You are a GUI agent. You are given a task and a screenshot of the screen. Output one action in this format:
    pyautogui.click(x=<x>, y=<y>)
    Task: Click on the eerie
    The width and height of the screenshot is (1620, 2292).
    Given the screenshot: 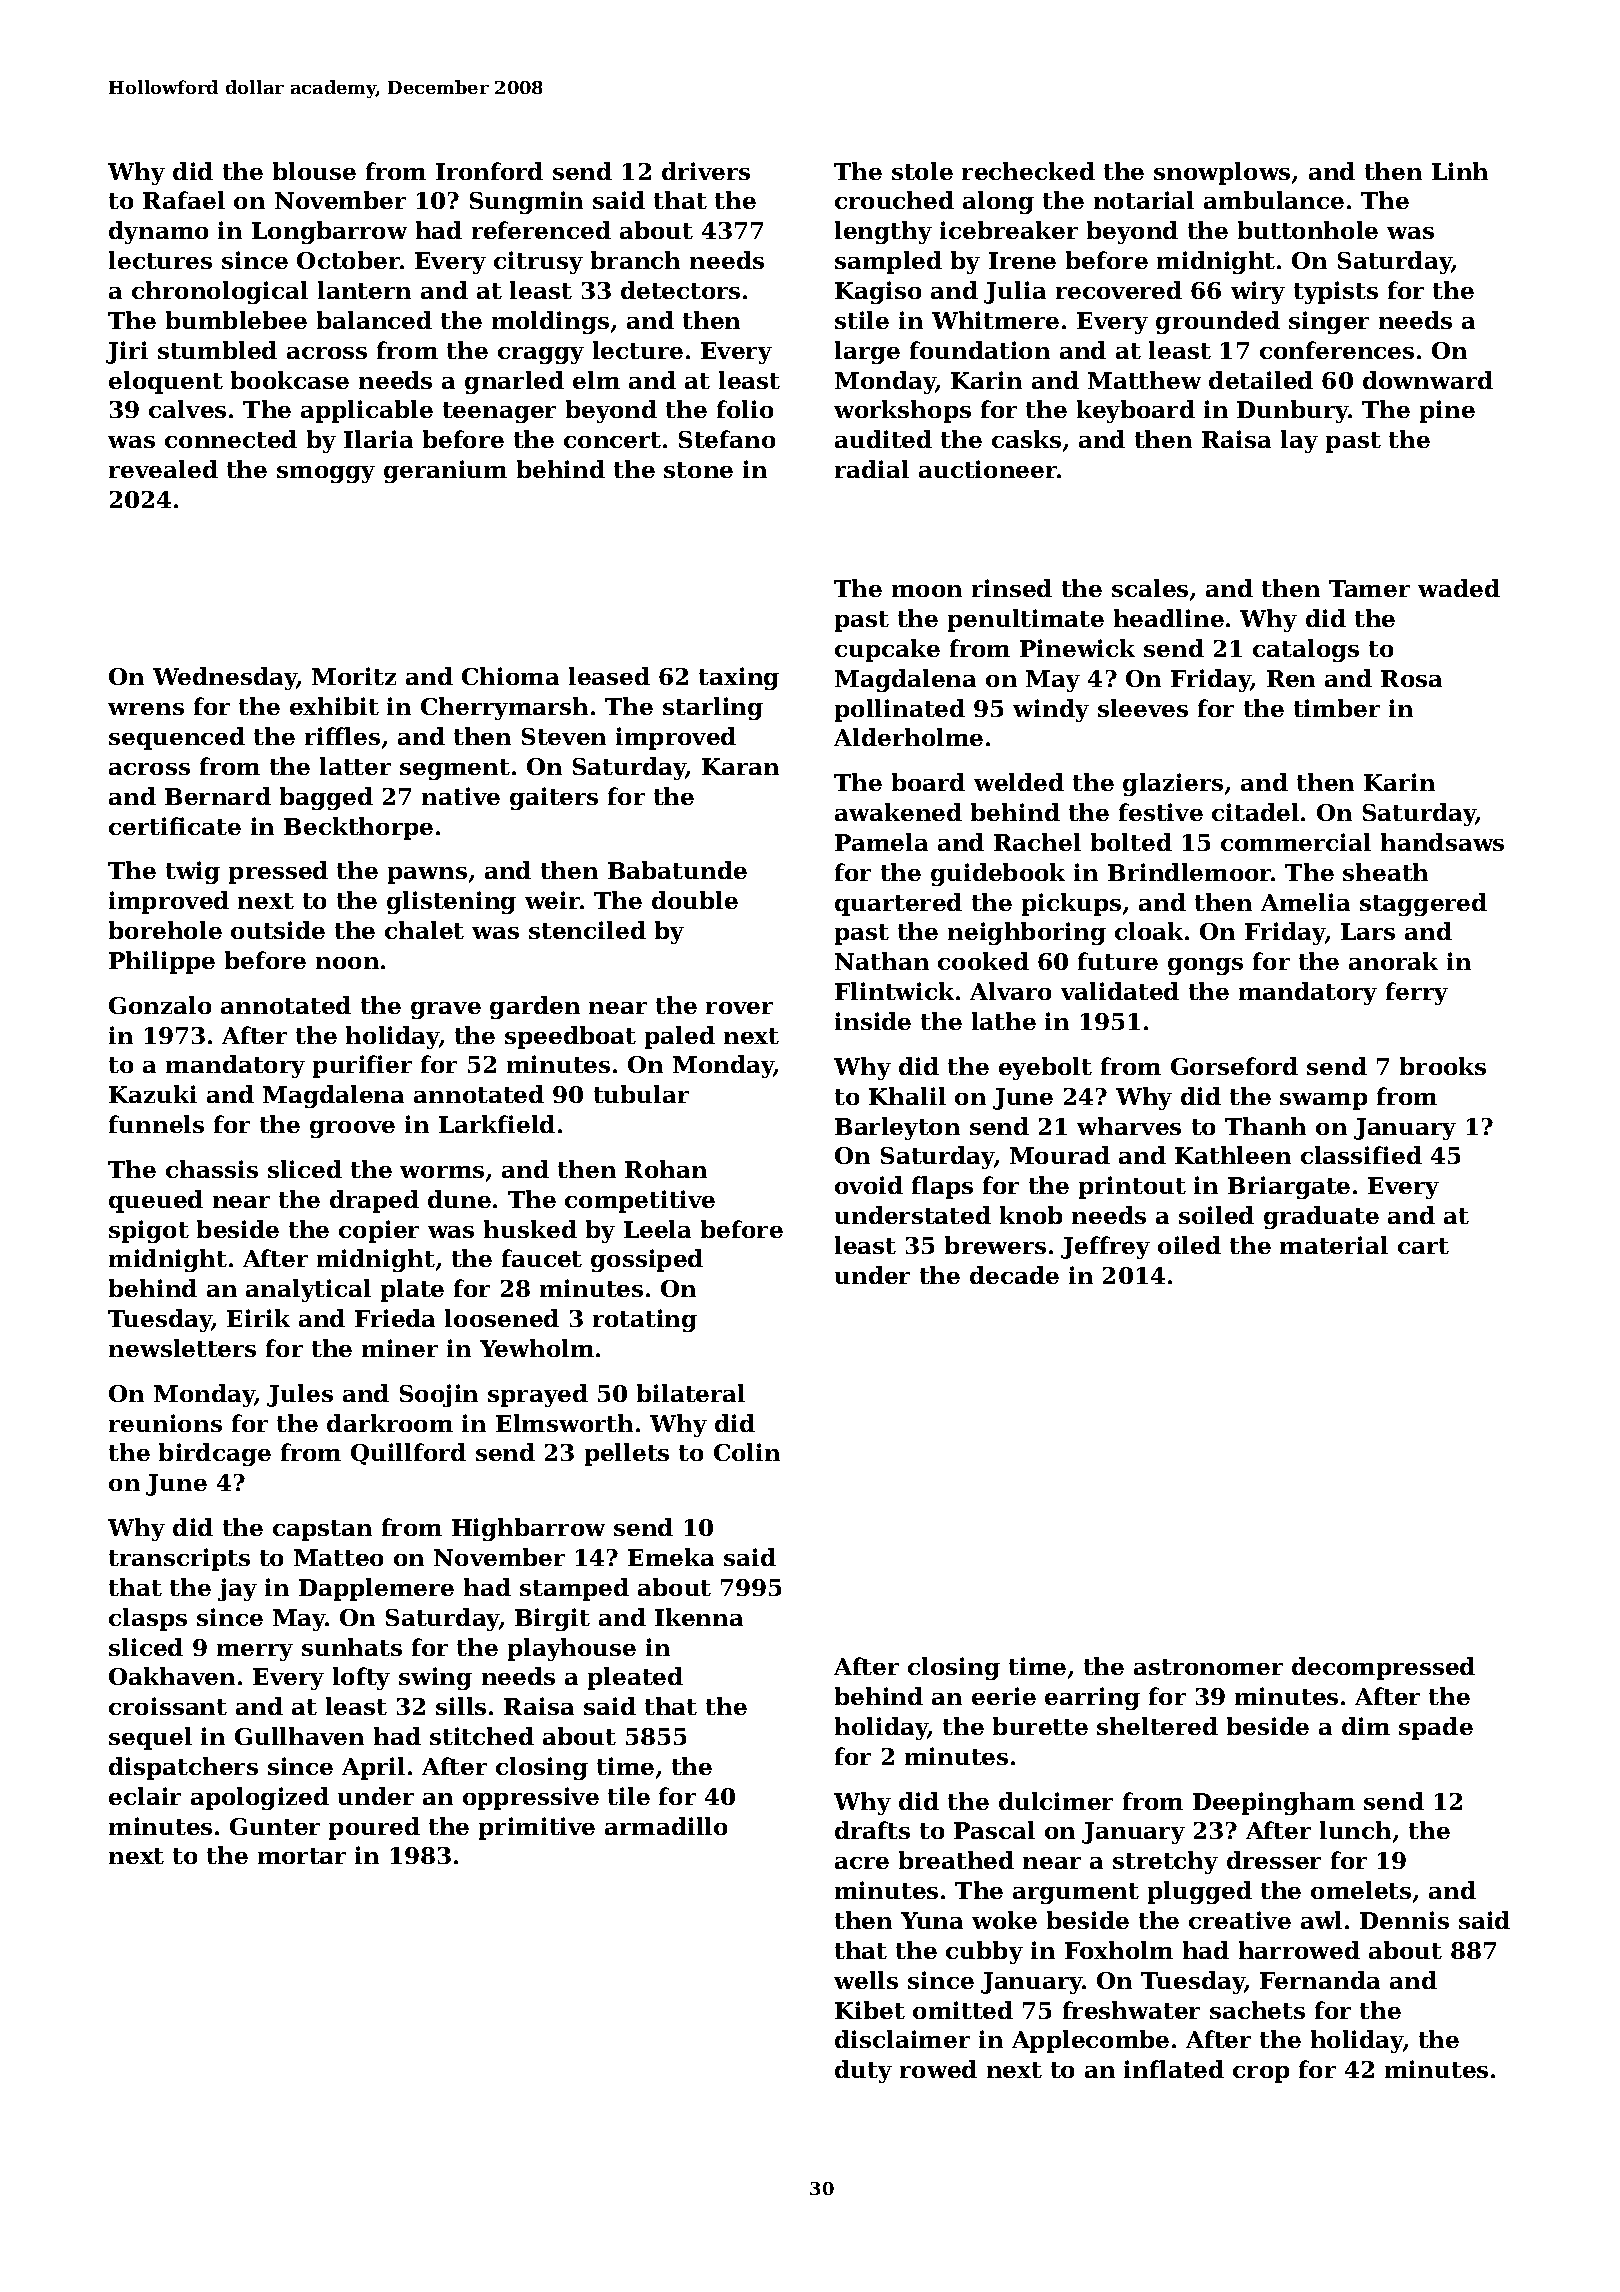 What is the action you would take?
    pyautogui.click(x=1004, y=1696)
